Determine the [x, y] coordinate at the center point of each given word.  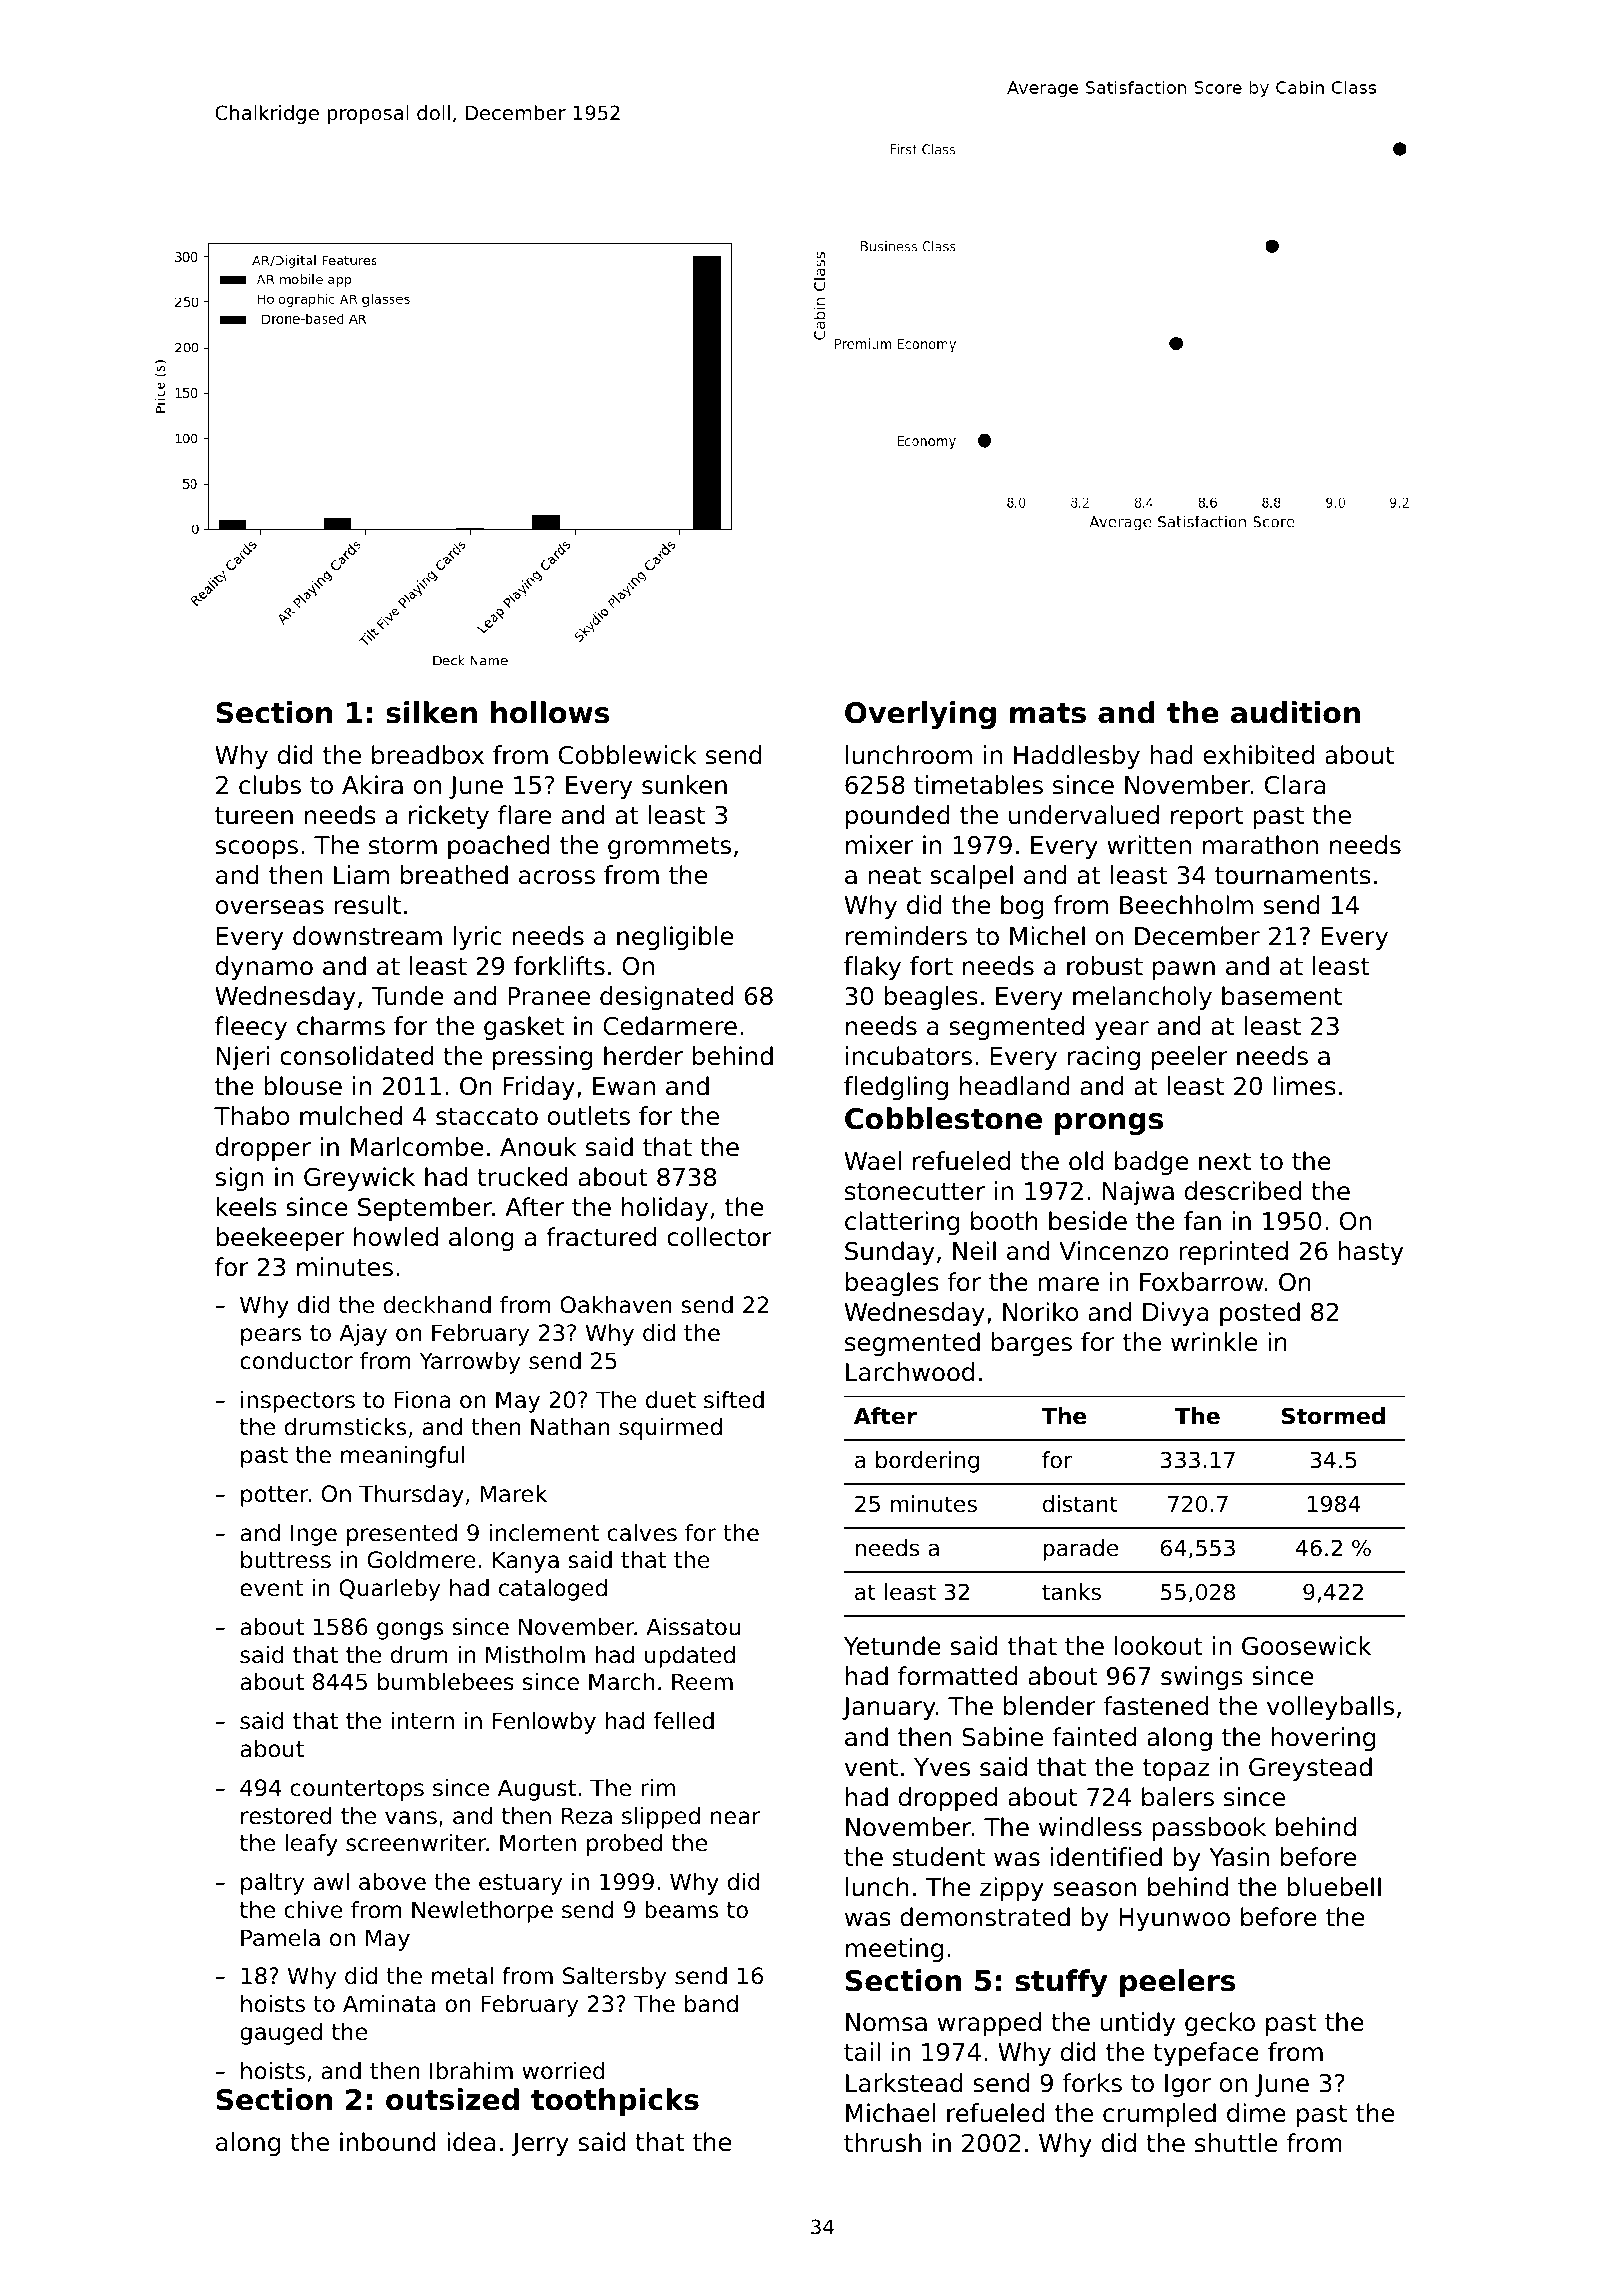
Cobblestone [943, 1118]
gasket [524, 1028]
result [367, 905]
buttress [286, 1560]
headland [1015, 1086]
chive [314, 1910]
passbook [1209, 1829]
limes [1304, 1086]
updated [690, 1657]
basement [1282, 996]
